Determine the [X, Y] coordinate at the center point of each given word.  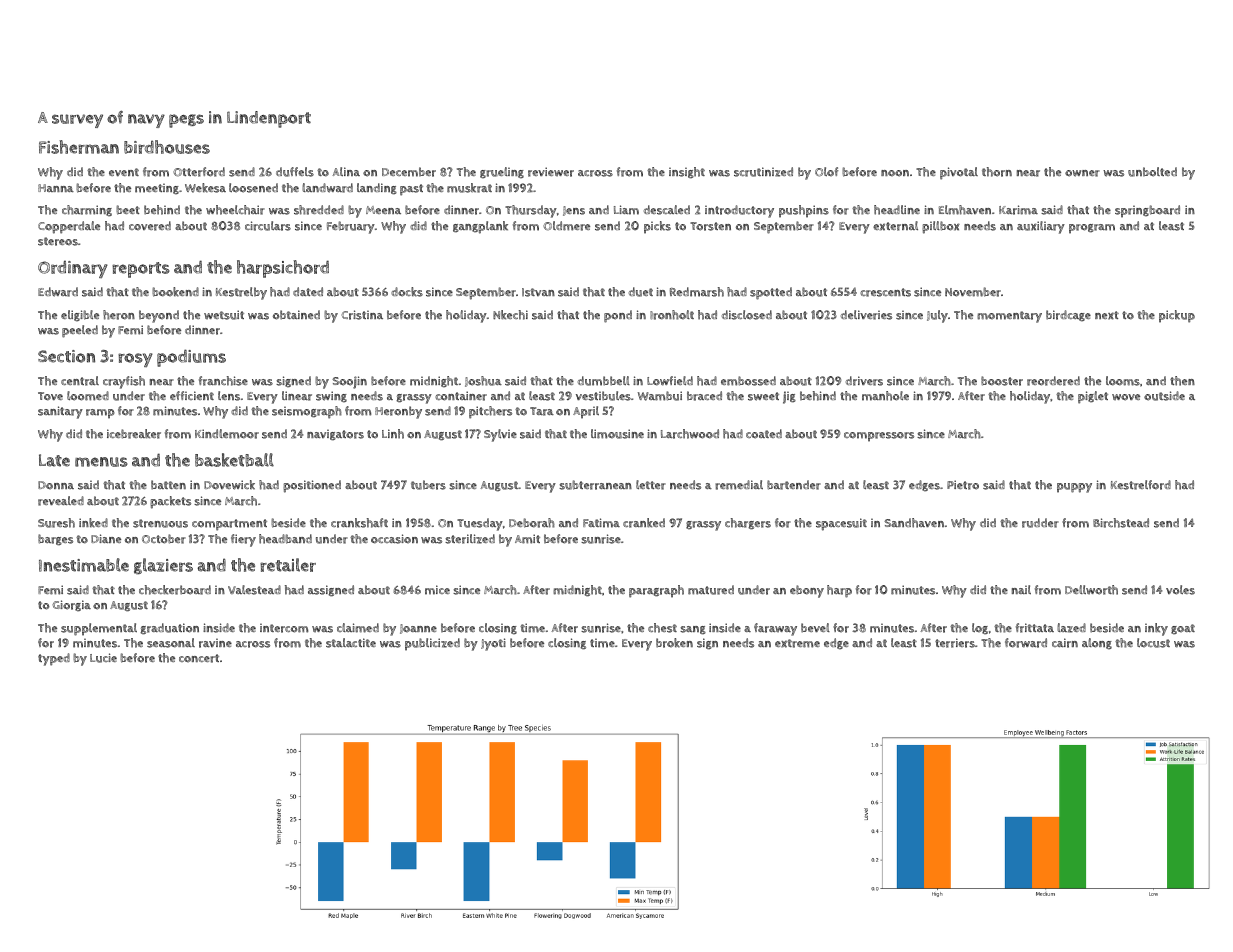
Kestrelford [1141, 485]
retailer [288, 565]
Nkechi [510, 315]
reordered [1053, 381]
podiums [191, 358]
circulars [268, 226]
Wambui [660, 396]
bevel [815, 628]
